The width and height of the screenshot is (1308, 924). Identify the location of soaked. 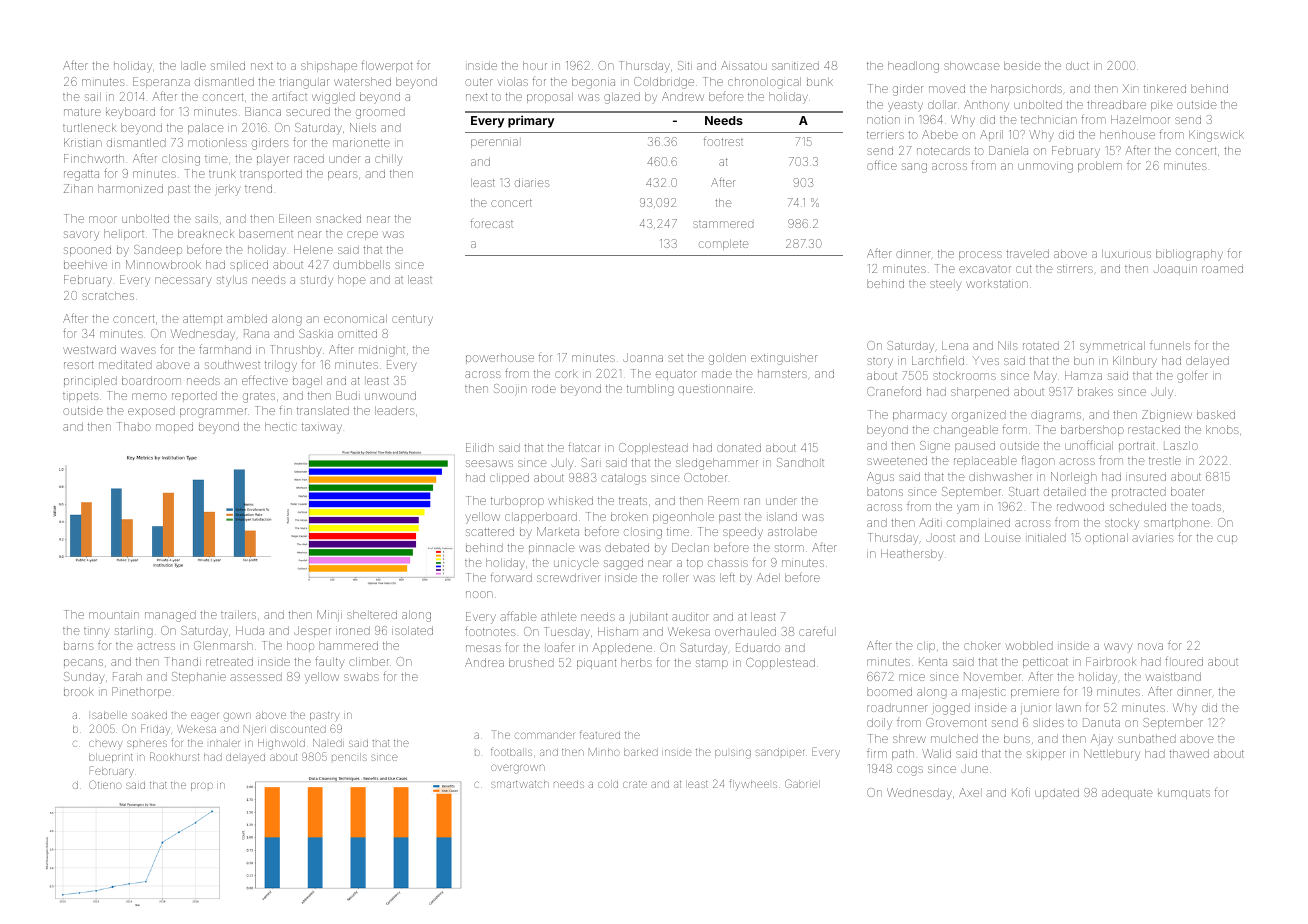
(149, 715).
